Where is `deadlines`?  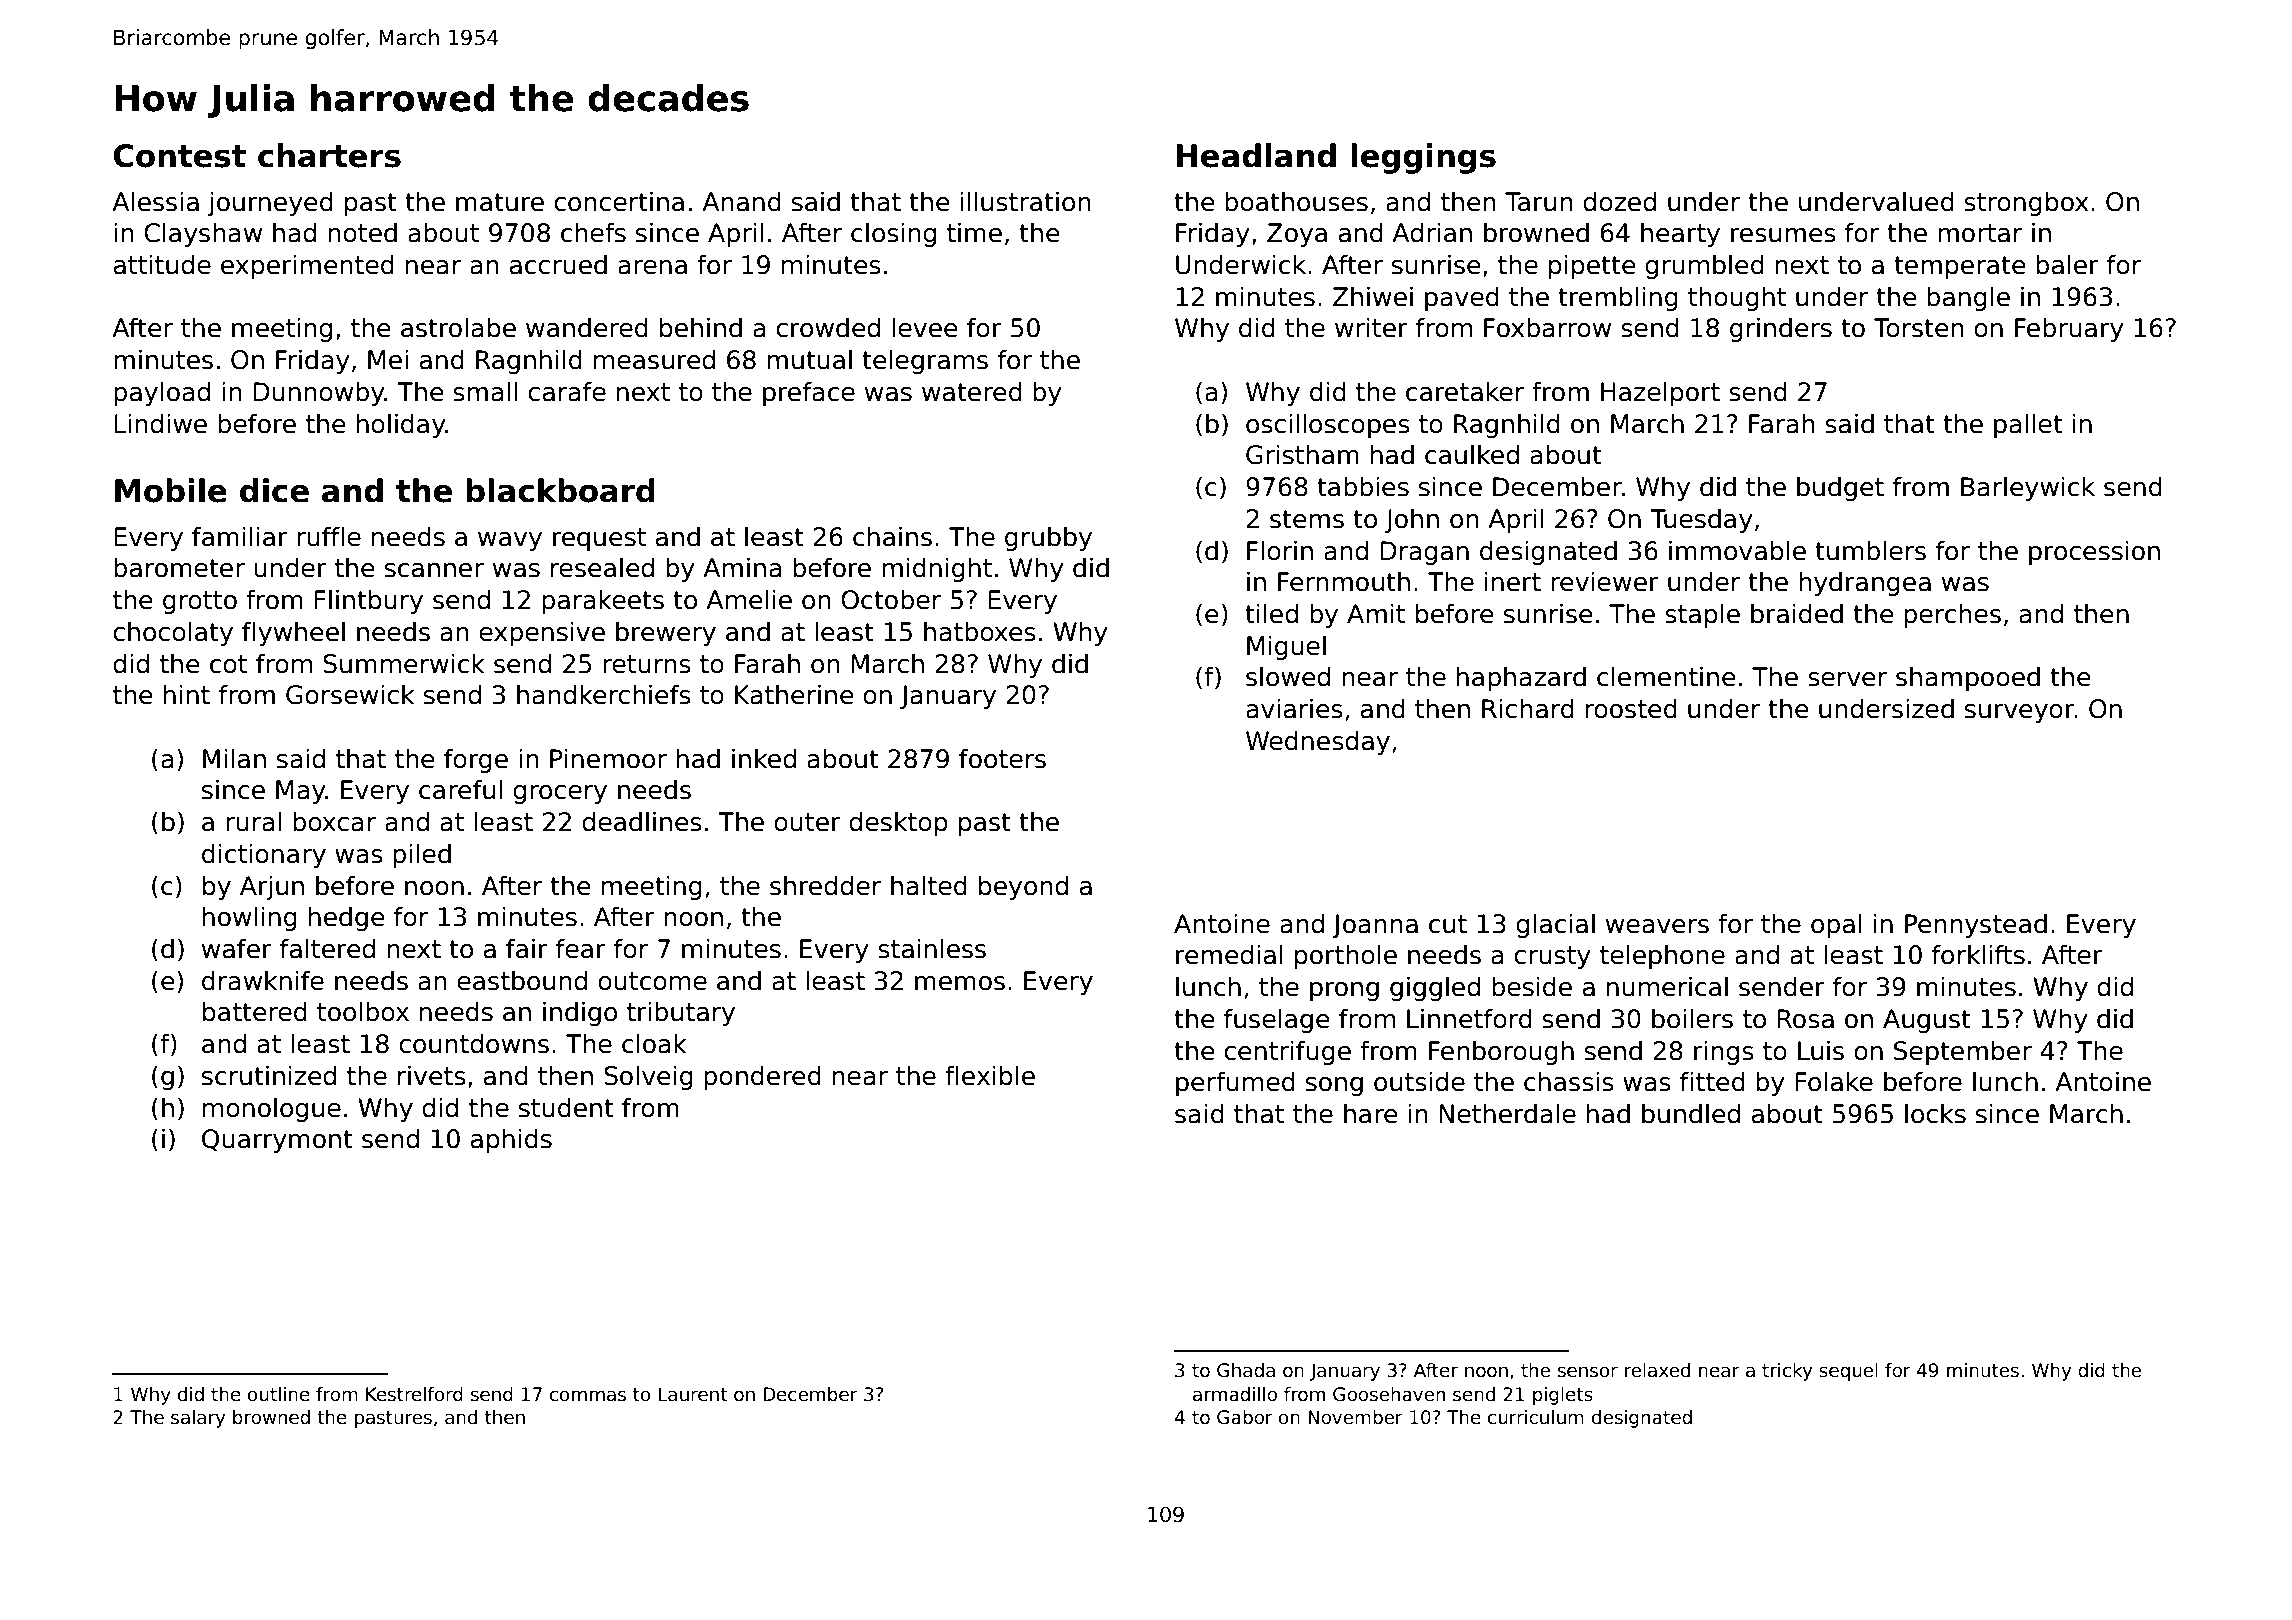 deadlines is located at coordinates (642, 821).
